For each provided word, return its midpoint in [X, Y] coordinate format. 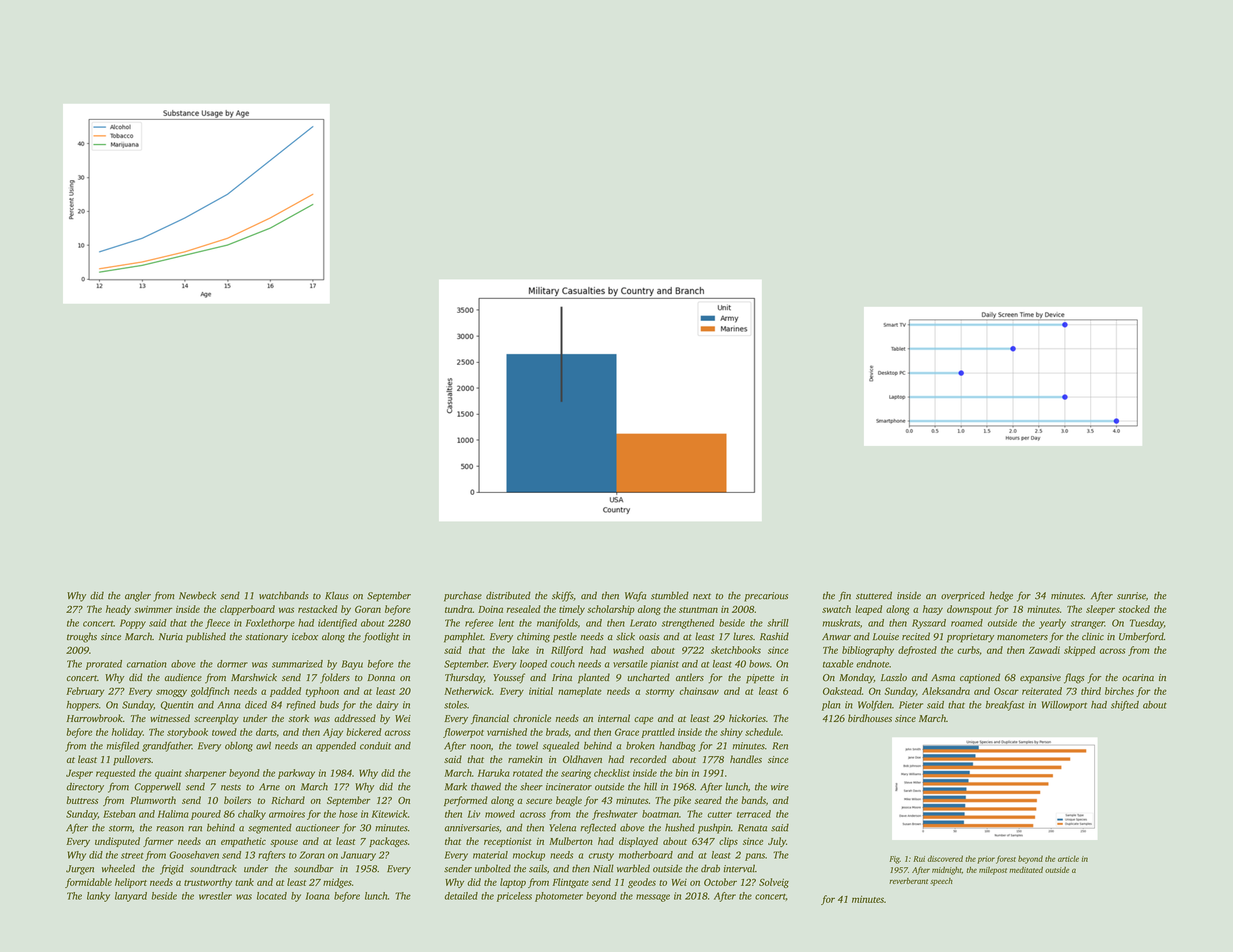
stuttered [874, 595]
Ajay [333, 733]
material [490, 855]
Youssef [509, 678]
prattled [658, 733]
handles [746, 759]
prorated [104, 665]
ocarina [1138, 677]
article [1068, 858]
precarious [766, 597]
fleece [217, 624]
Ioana [318, 896]
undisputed [117, 842]
